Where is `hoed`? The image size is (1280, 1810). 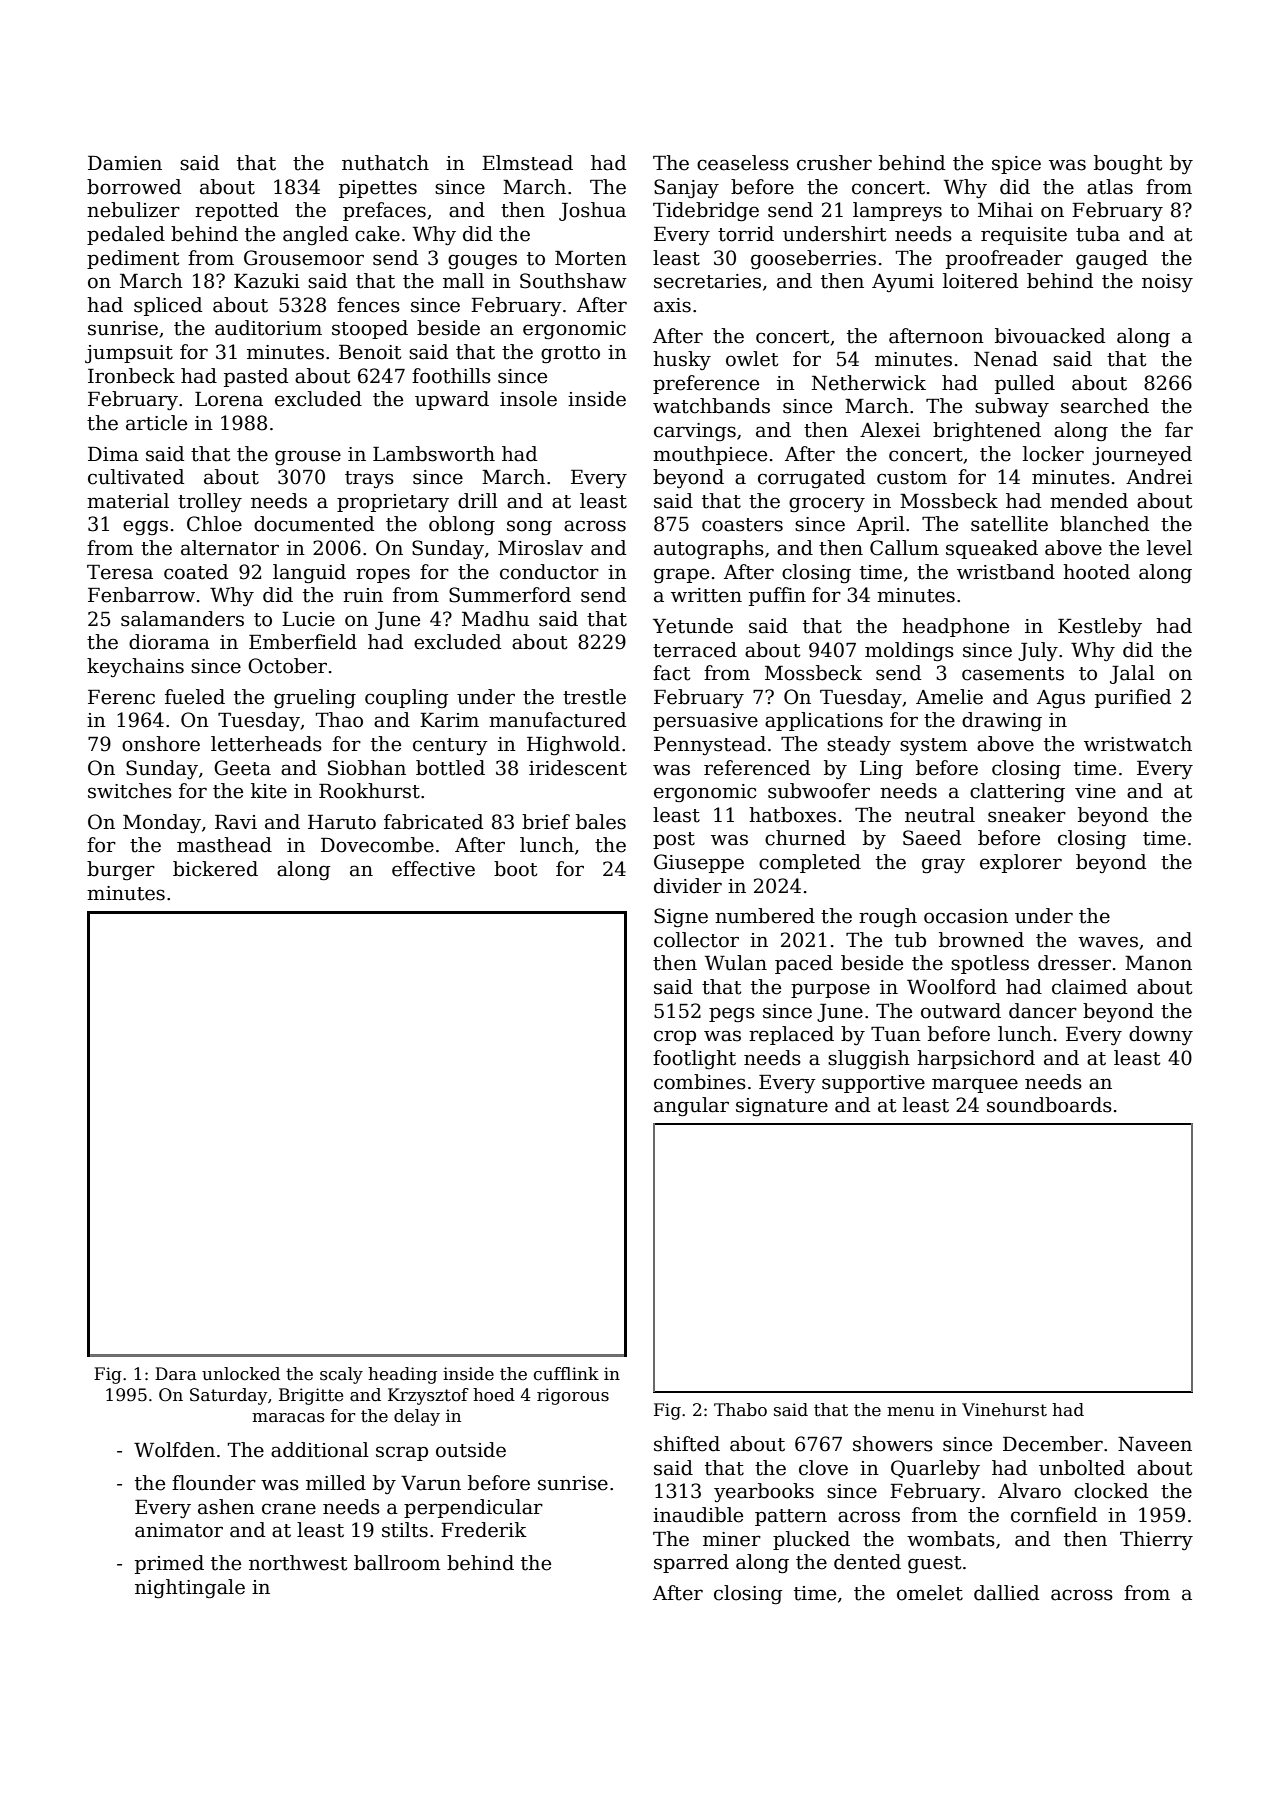
hoed is located at coordinates (494, 1395).
